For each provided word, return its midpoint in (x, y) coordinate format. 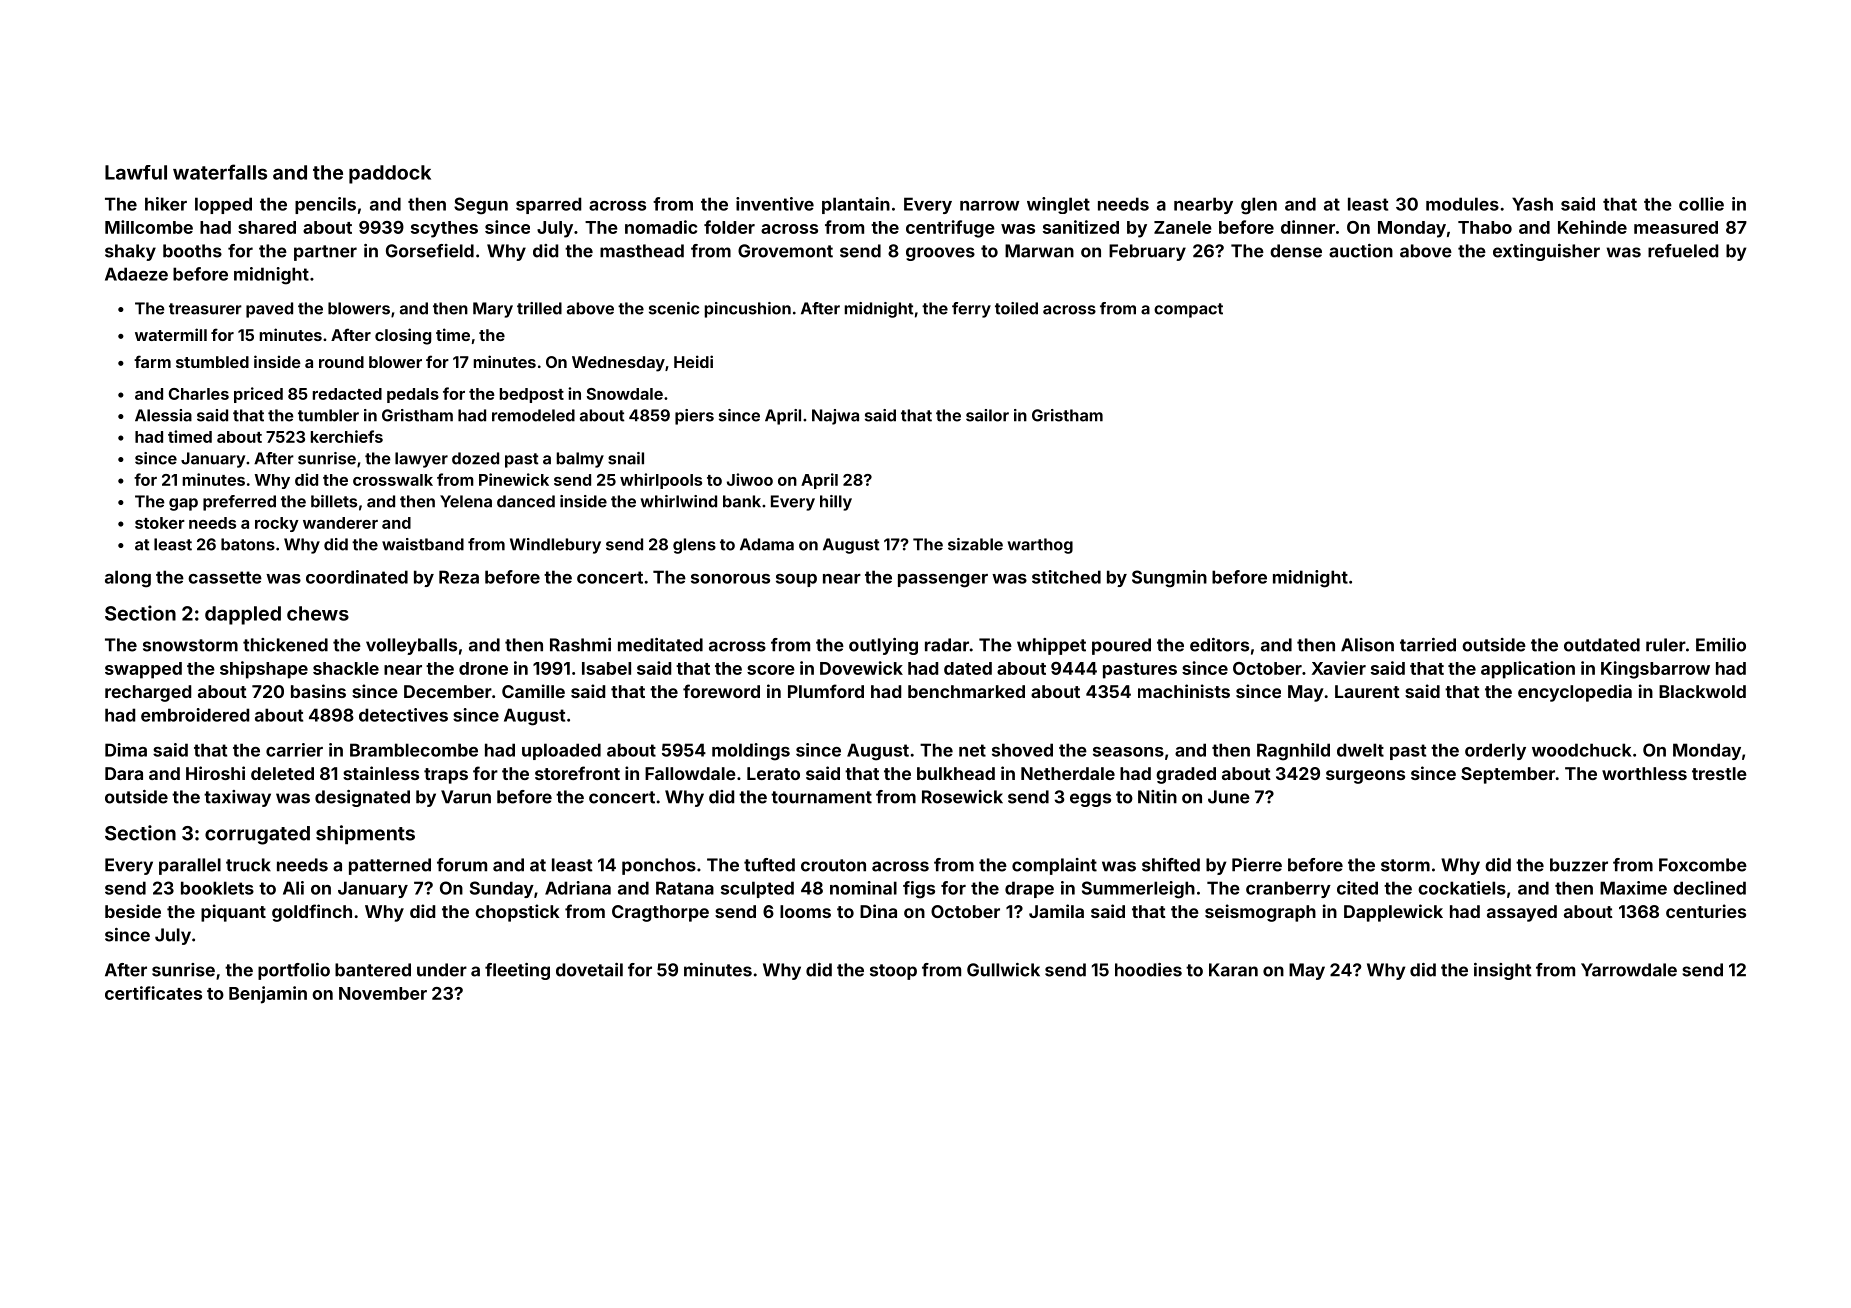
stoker (160, 523)
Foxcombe (1703, 865)
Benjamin (268, 995)
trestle (1719, 773)
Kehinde (1592, 227)
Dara (124, 773)
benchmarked (966, 691)
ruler (1666, 645)
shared (267, 227)
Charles (199, 394)
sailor (987, 415)
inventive (775, 204)
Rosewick (962, 797)
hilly (836, 503)
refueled (1683, 251)
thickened (285, 645)
